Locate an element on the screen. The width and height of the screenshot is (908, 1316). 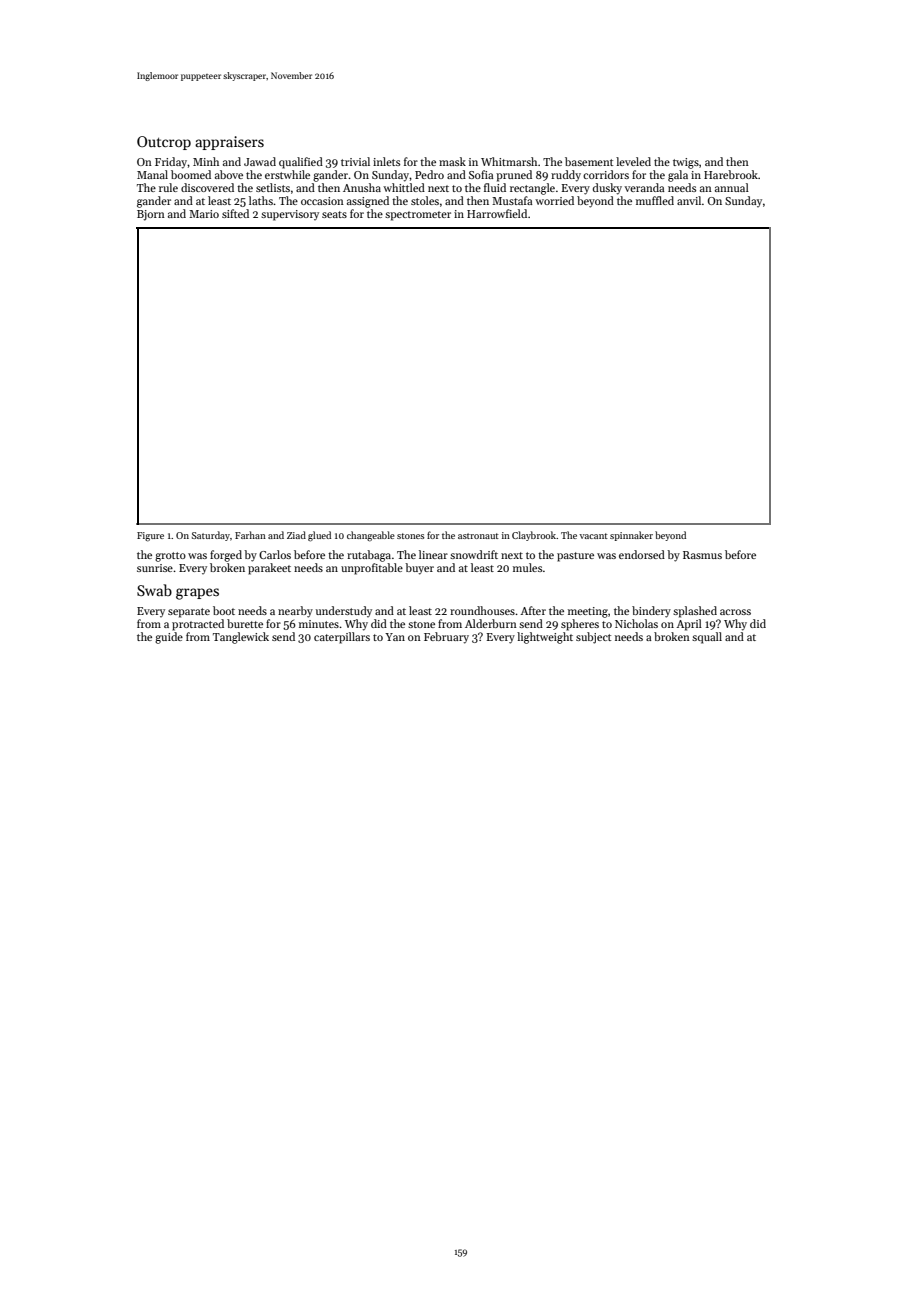
anvil is located at coordinates (689, 200).
